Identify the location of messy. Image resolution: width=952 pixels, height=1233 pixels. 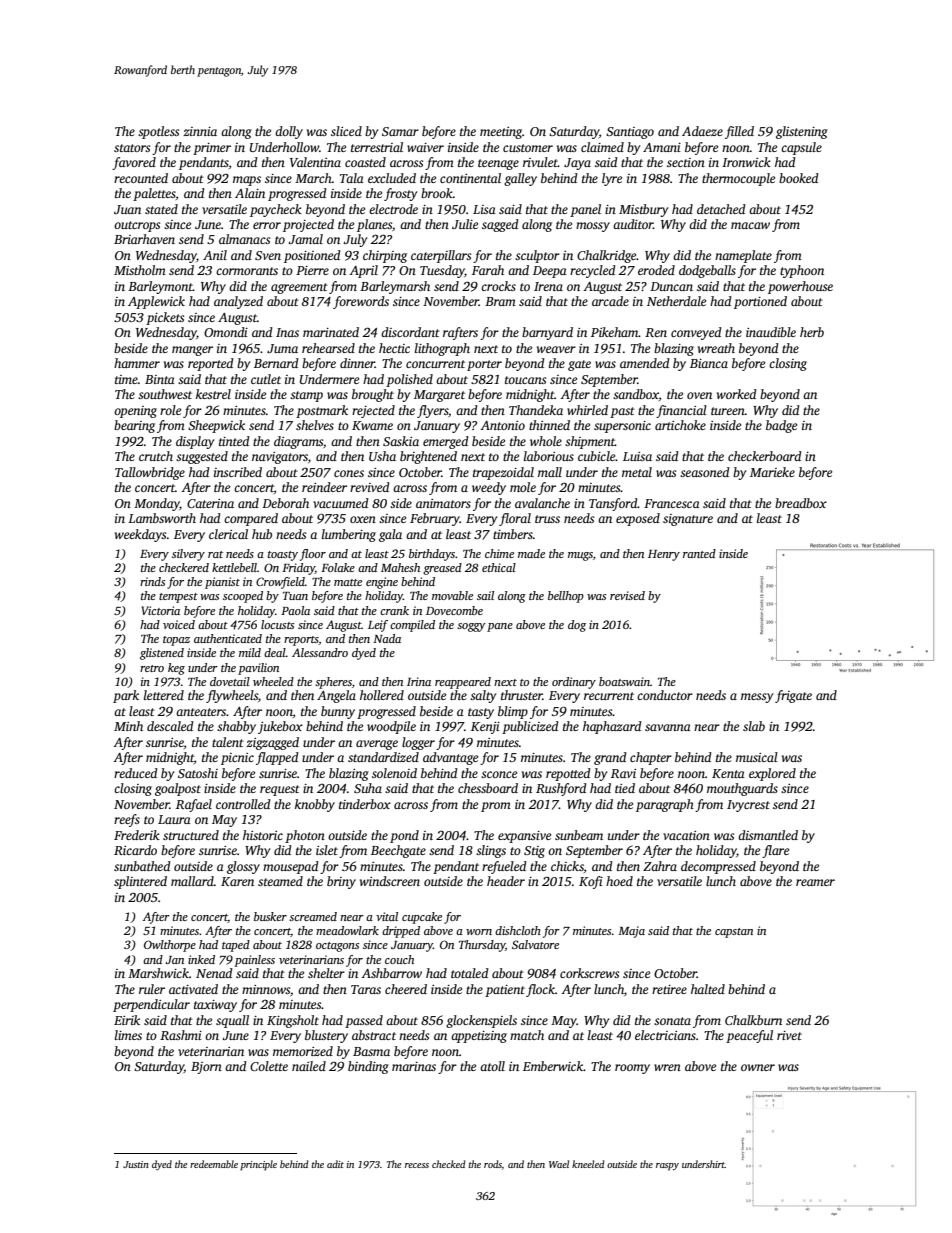
(757, 698).
